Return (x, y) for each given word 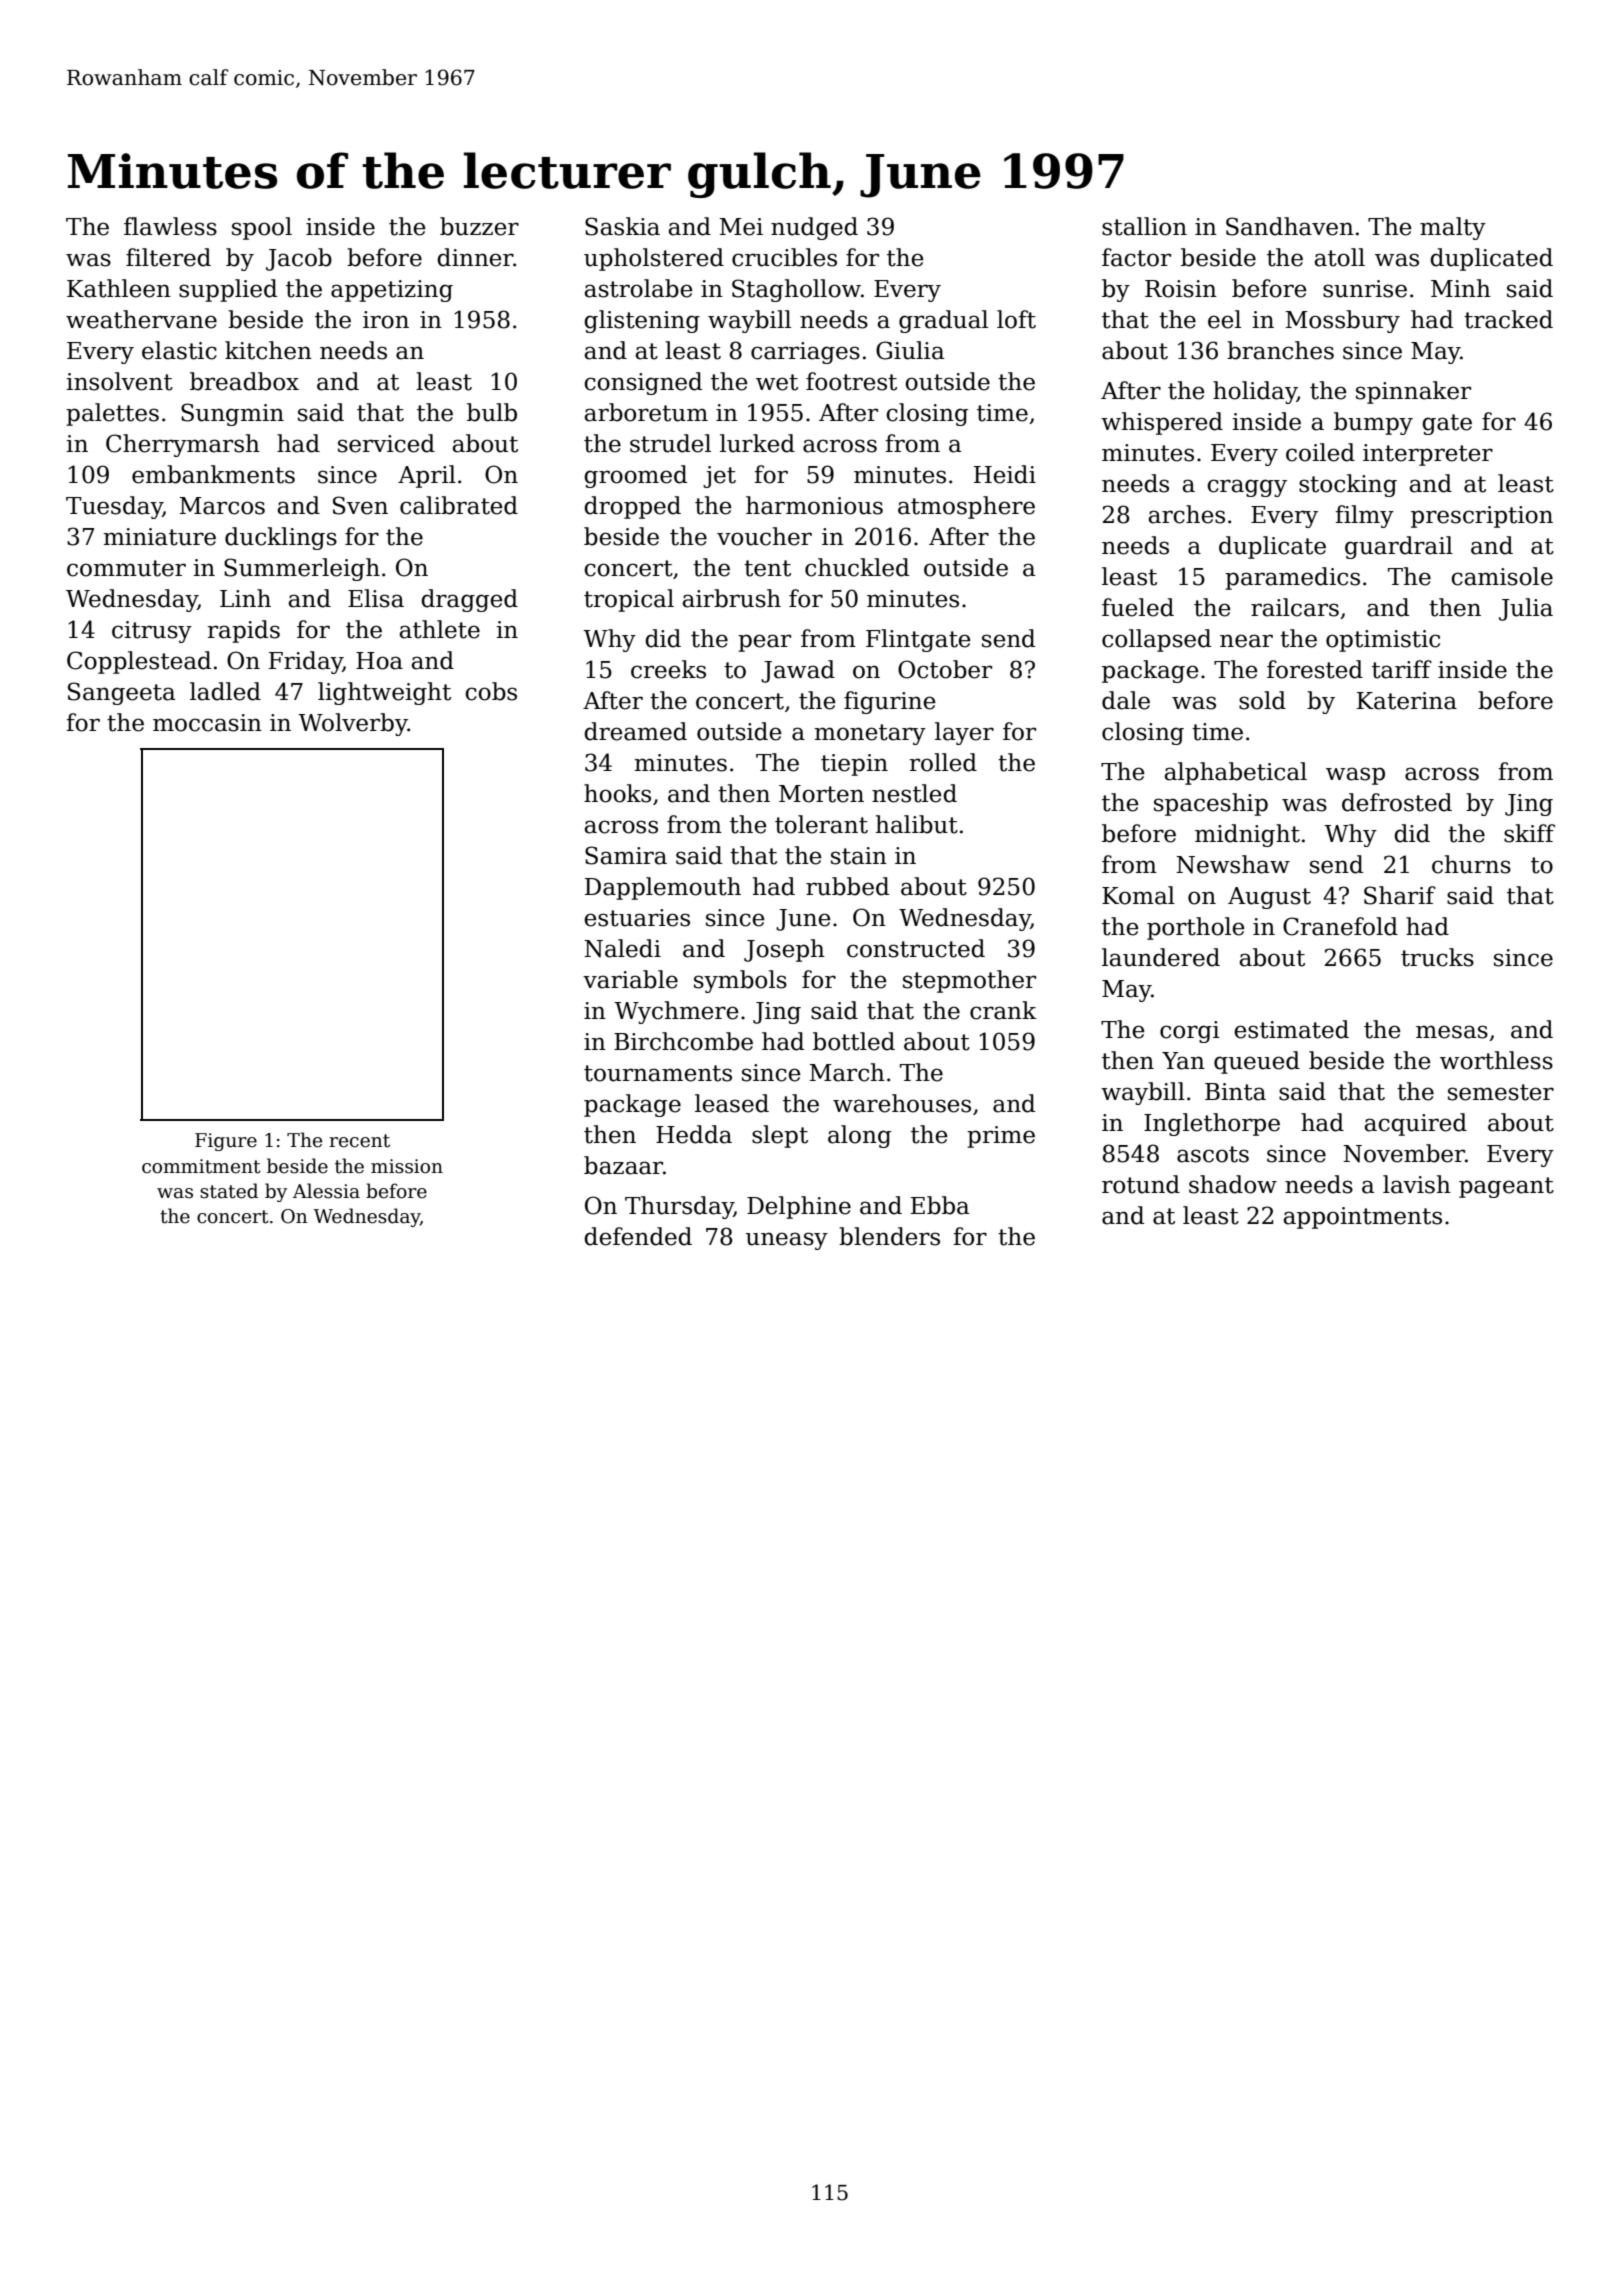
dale (1126, 700)
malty (1453, 228)
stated (229, 1191)
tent (767, 568)
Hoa (379, 661)
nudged (814, 228)
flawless (170, 226)
